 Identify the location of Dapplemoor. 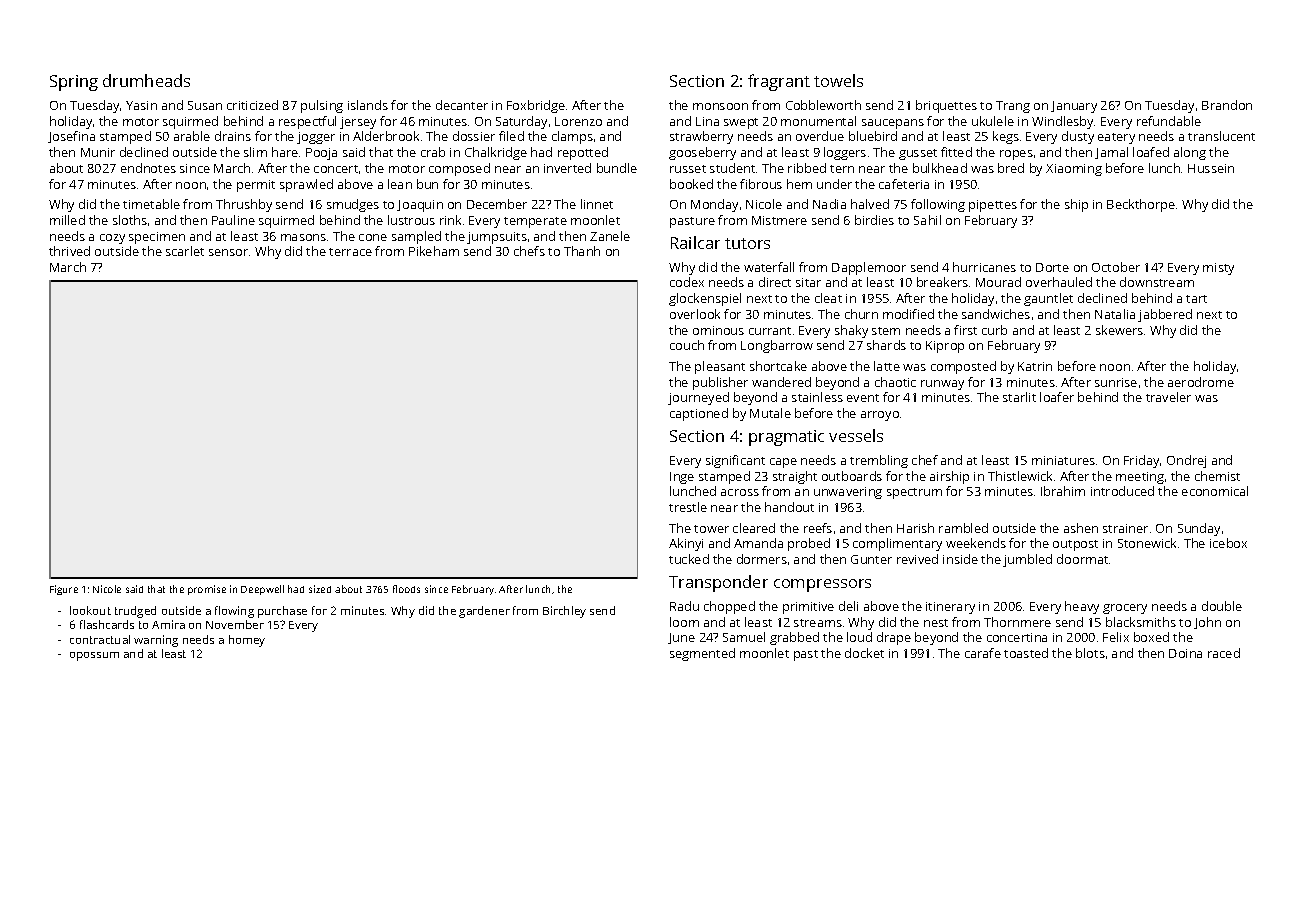
(869, 268).
